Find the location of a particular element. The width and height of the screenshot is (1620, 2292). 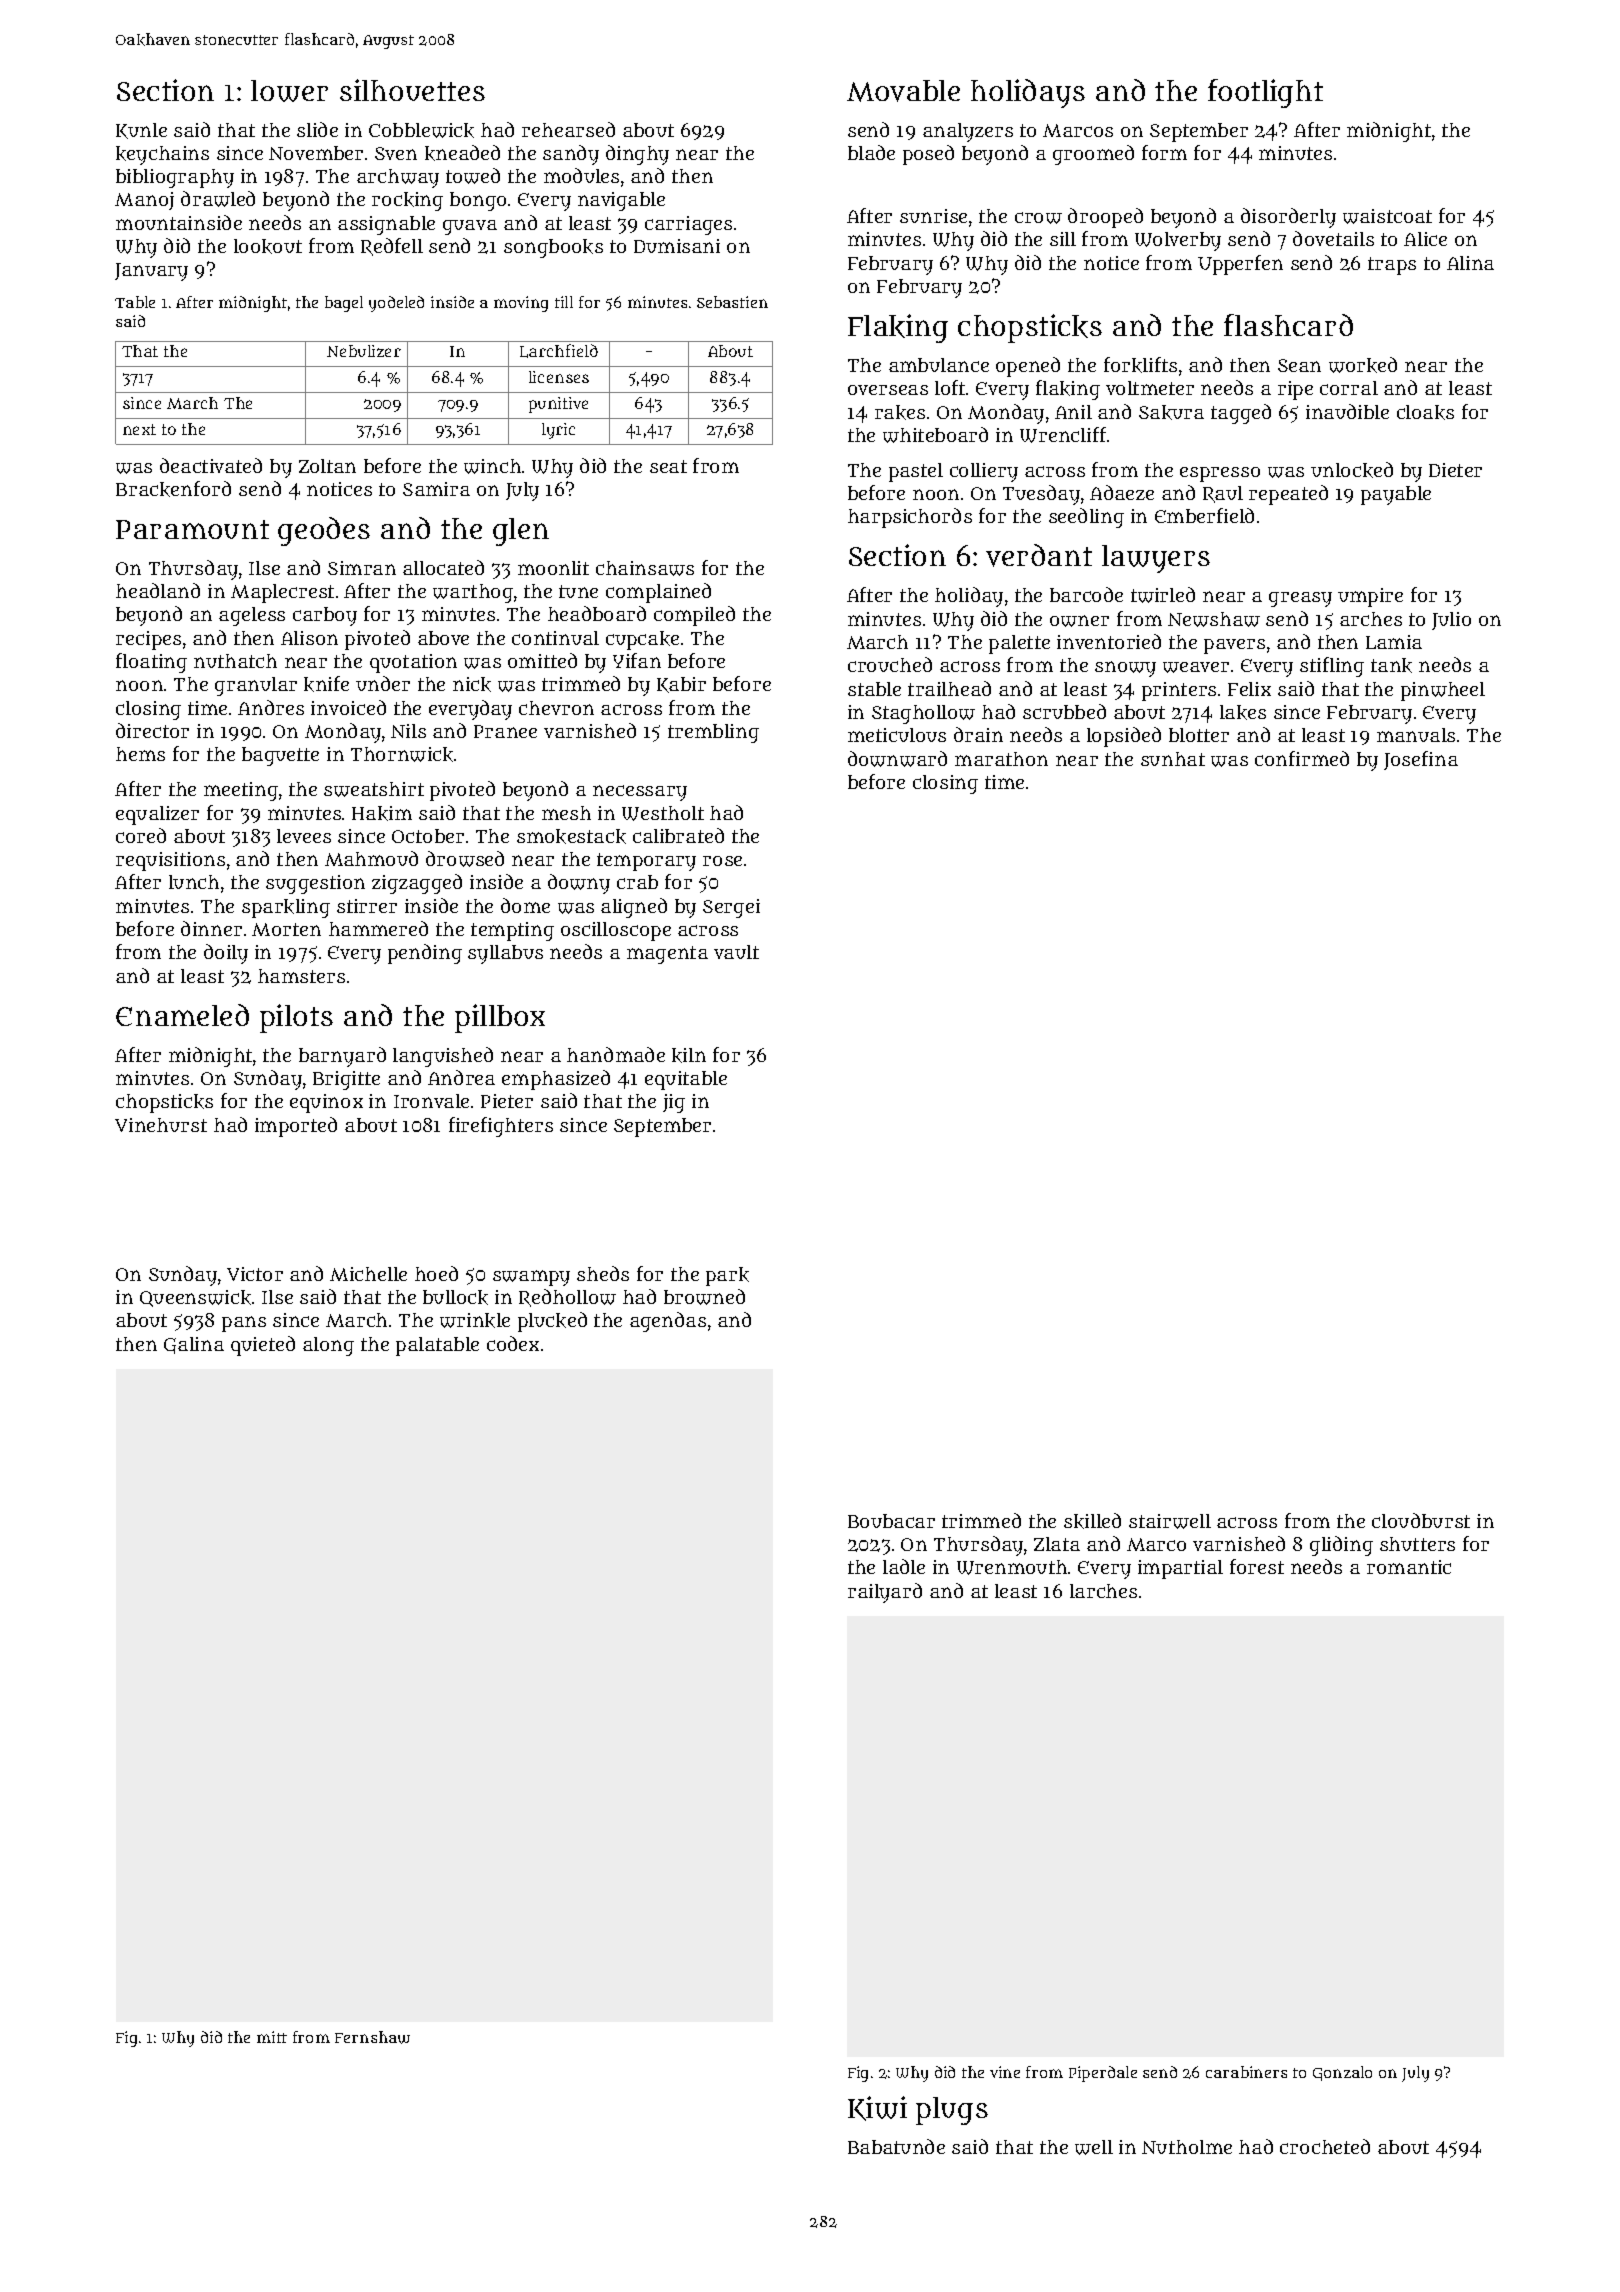

espresso is located at coordinates (1220, 474).
